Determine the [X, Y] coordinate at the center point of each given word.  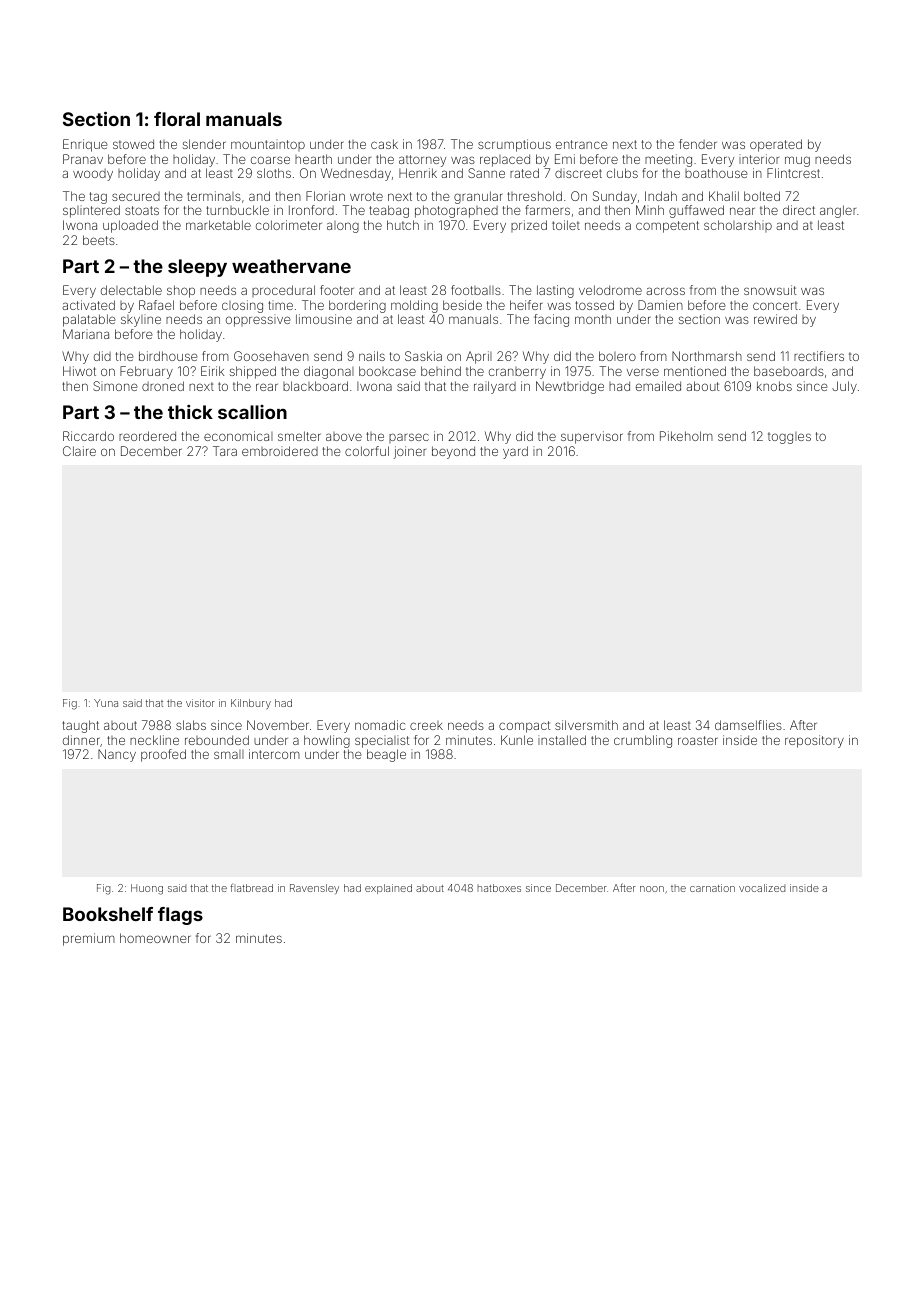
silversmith [586, 725]
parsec [409, 438]
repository [814, 741]
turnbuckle [237, 210]
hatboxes [499, 888]
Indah [661, 196]
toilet [566, 225]
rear [267, 387]
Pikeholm [686, 436]
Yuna [106, 703]
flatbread [251, 888]
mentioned [695, 371]
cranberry [517, 373]
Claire [79, 451]
